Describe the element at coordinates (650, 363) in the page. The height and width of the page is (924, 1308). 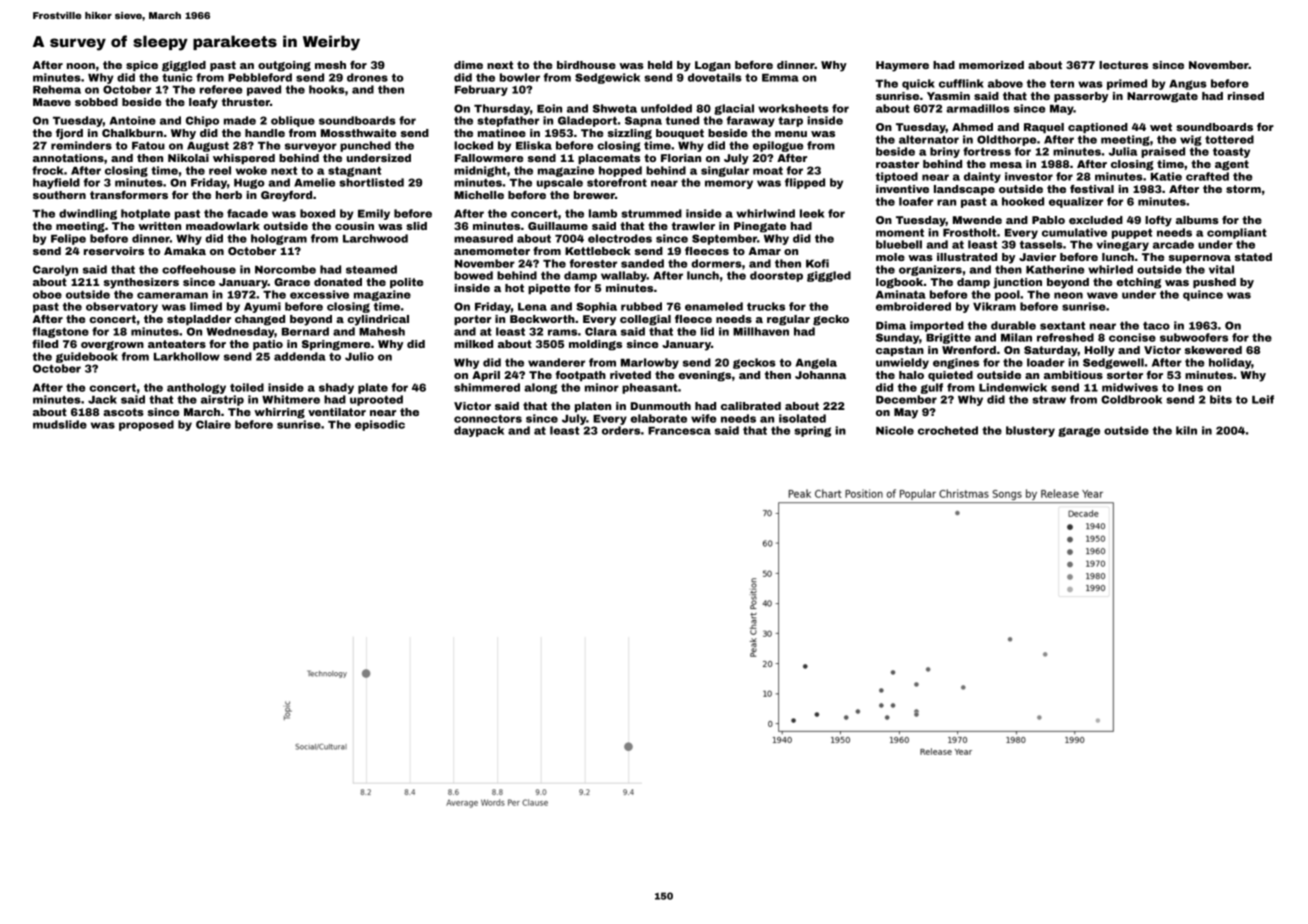
I see `Marlowby` at that location.
